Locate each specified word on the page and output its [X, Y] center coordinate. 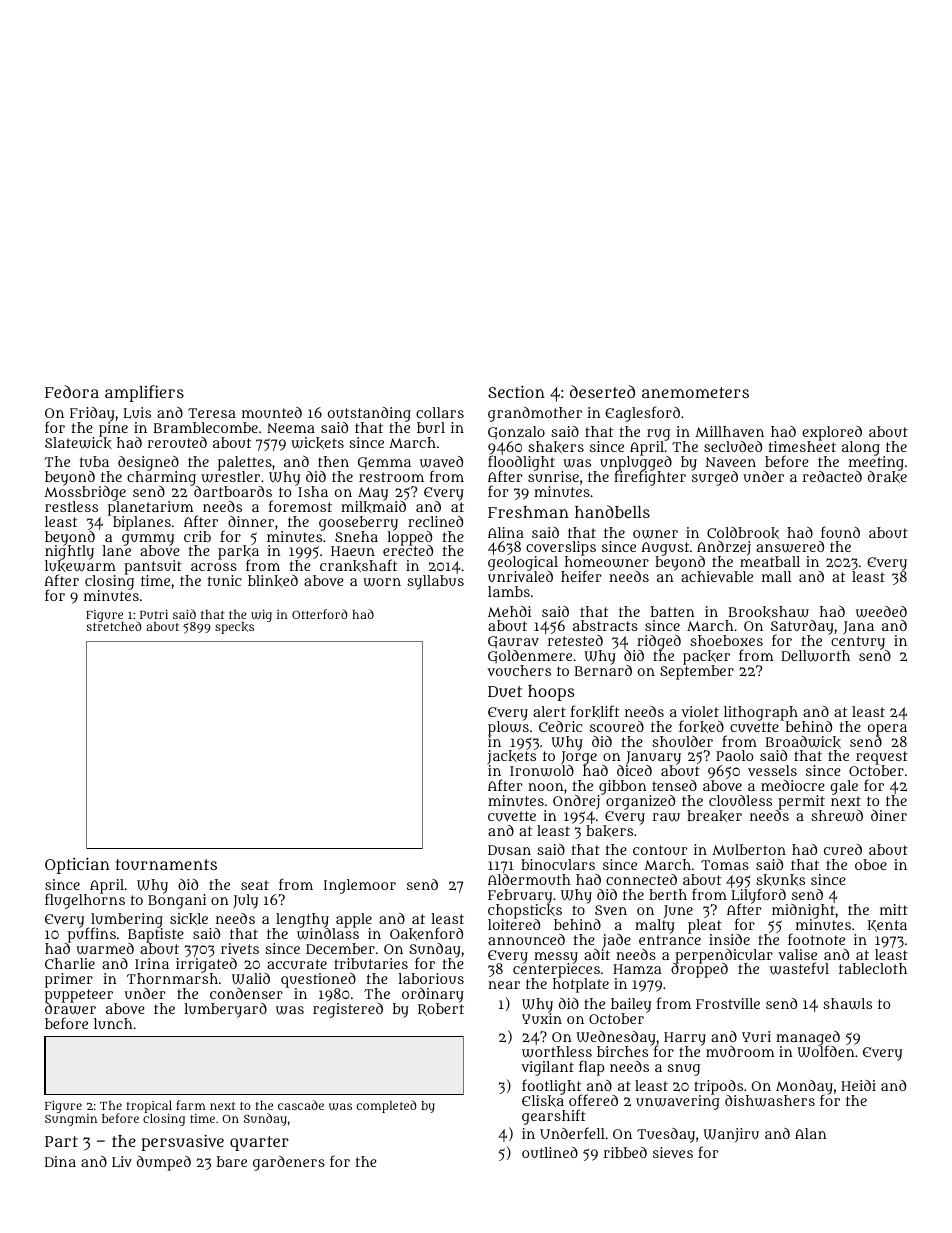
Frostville [728, 1003]
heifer [581, 576]
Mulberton [749, 849]
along [861, 448]
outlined [550, 1152]
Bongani [177, 901]
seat [255, 885]
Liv [122, 1161]
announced [526, 939]
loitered [514, 924]
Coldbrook [743, 533]
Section [516, 391]
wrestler [230, 477]
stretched [114, 626]
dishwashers [770, 1101]
